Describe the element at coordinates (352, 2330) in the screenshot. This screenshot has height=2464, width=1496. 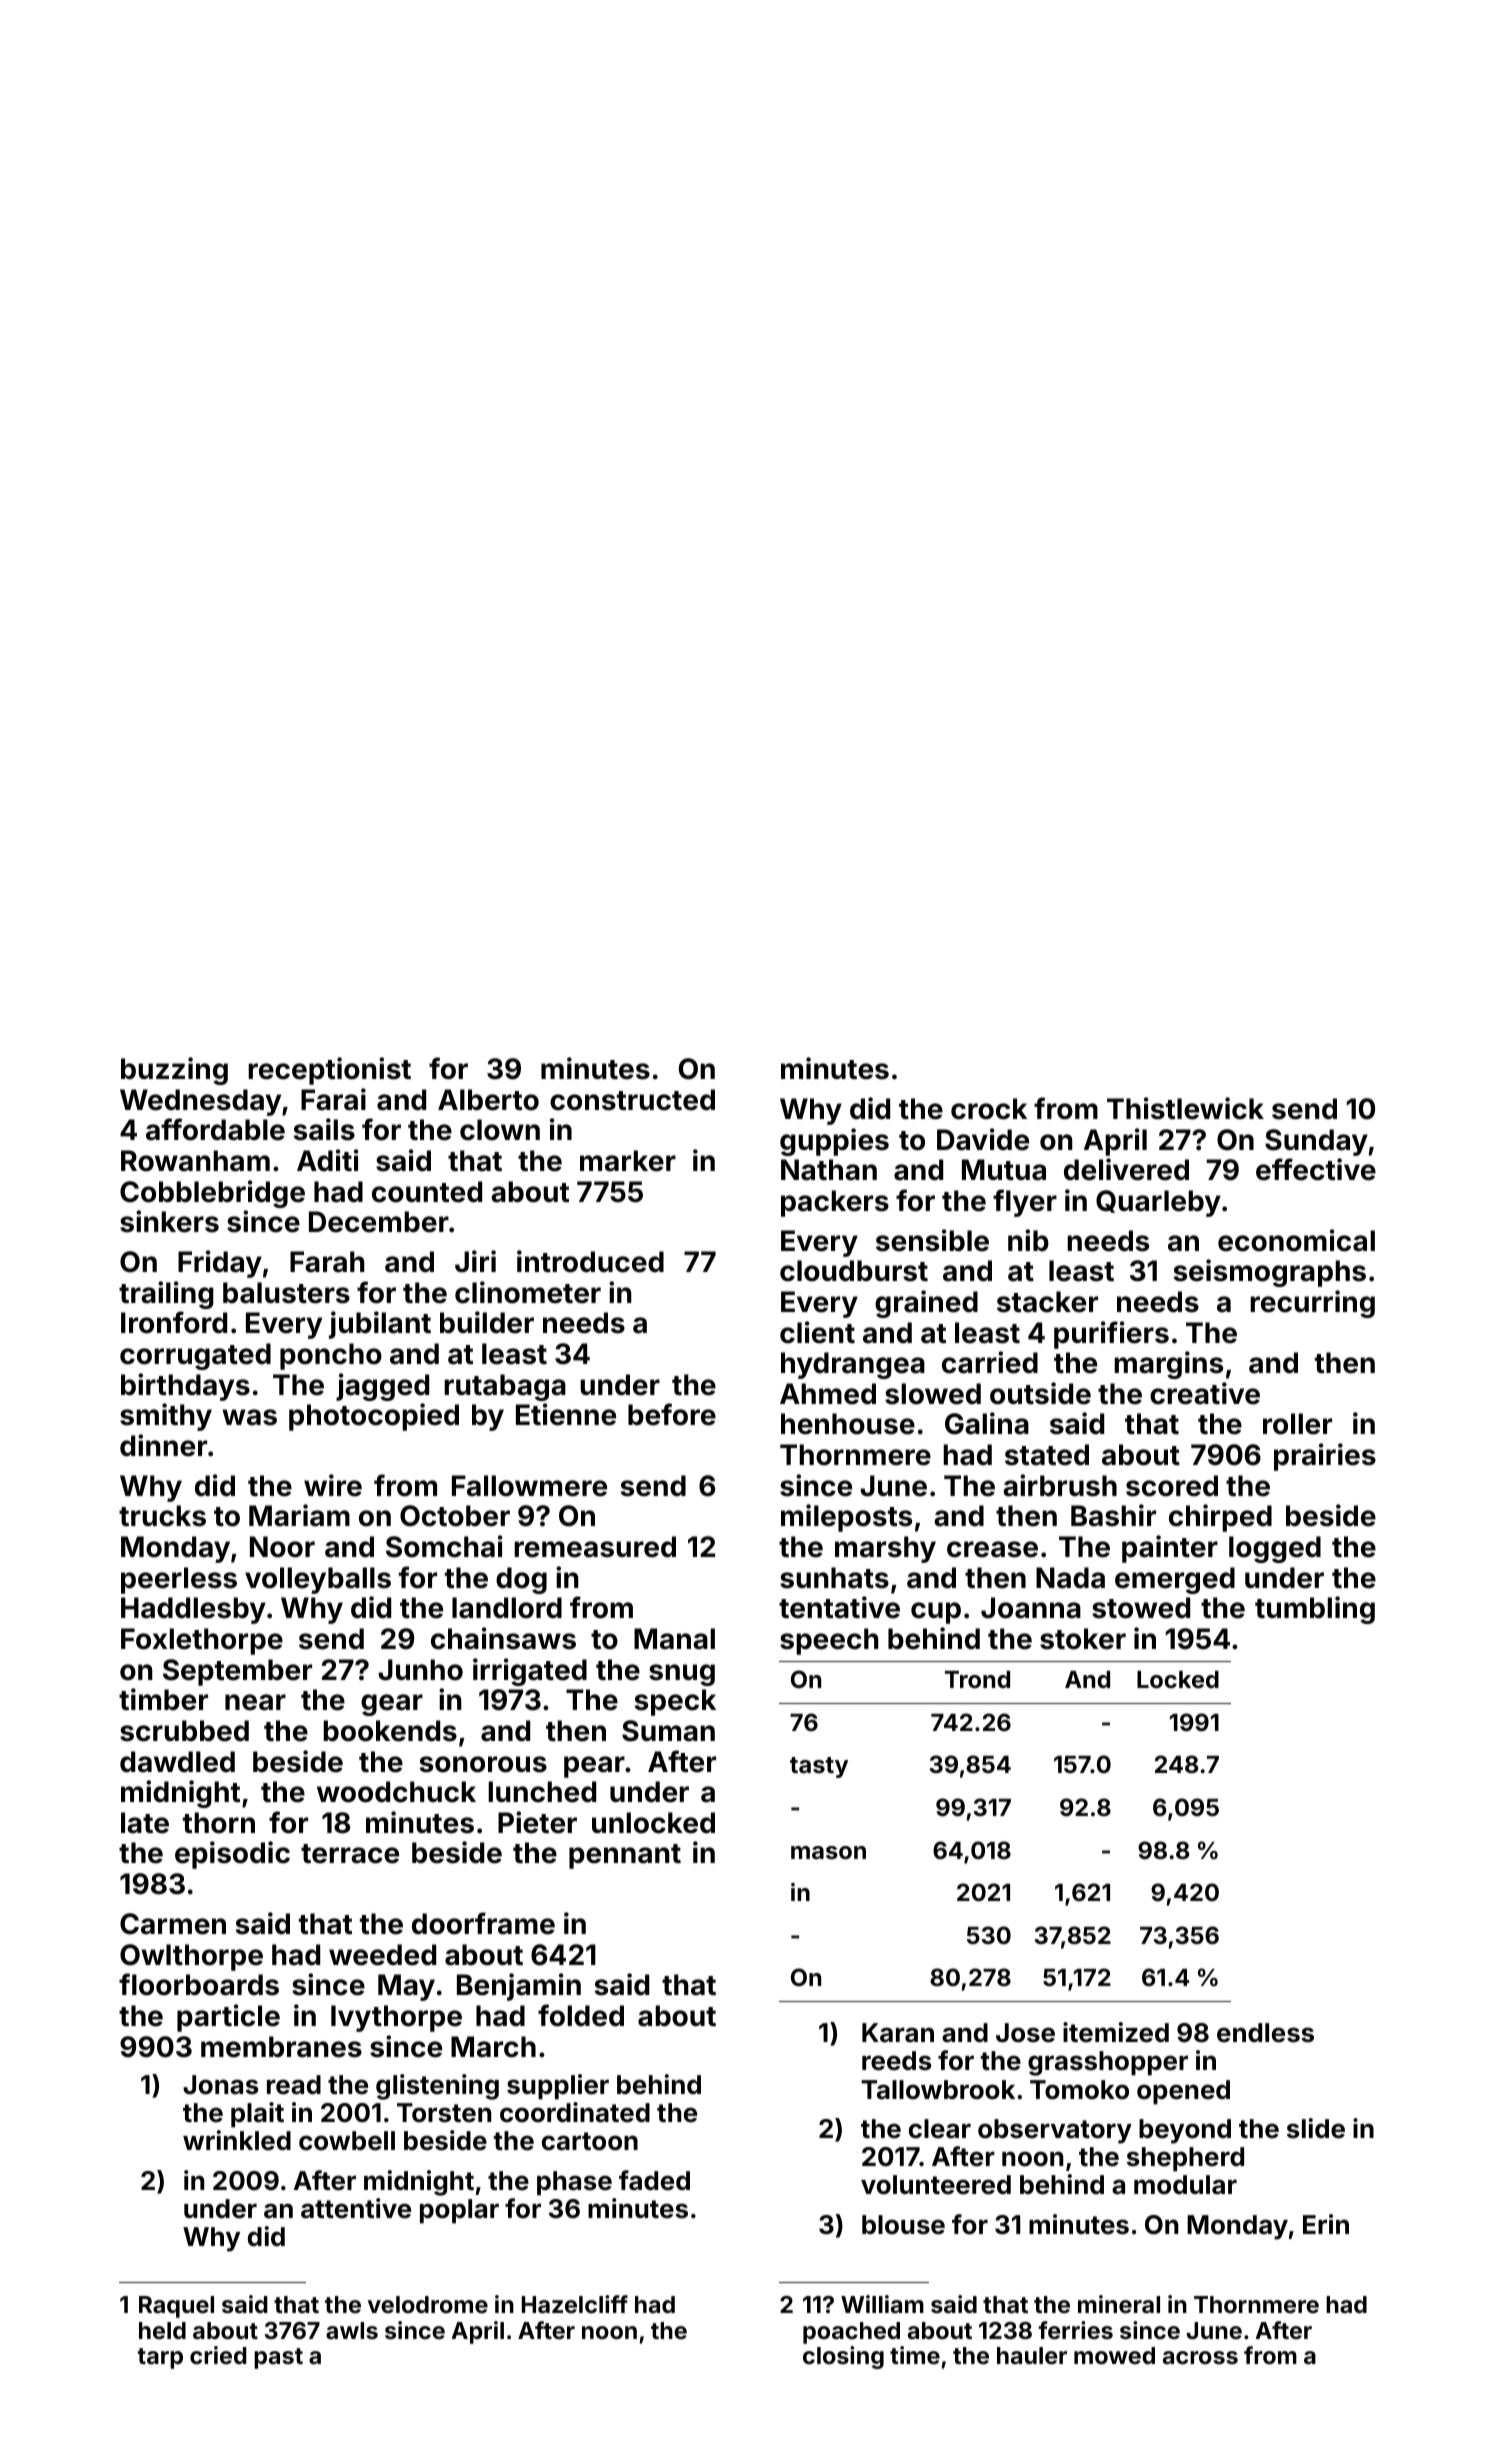
I see `awls` at that location.
